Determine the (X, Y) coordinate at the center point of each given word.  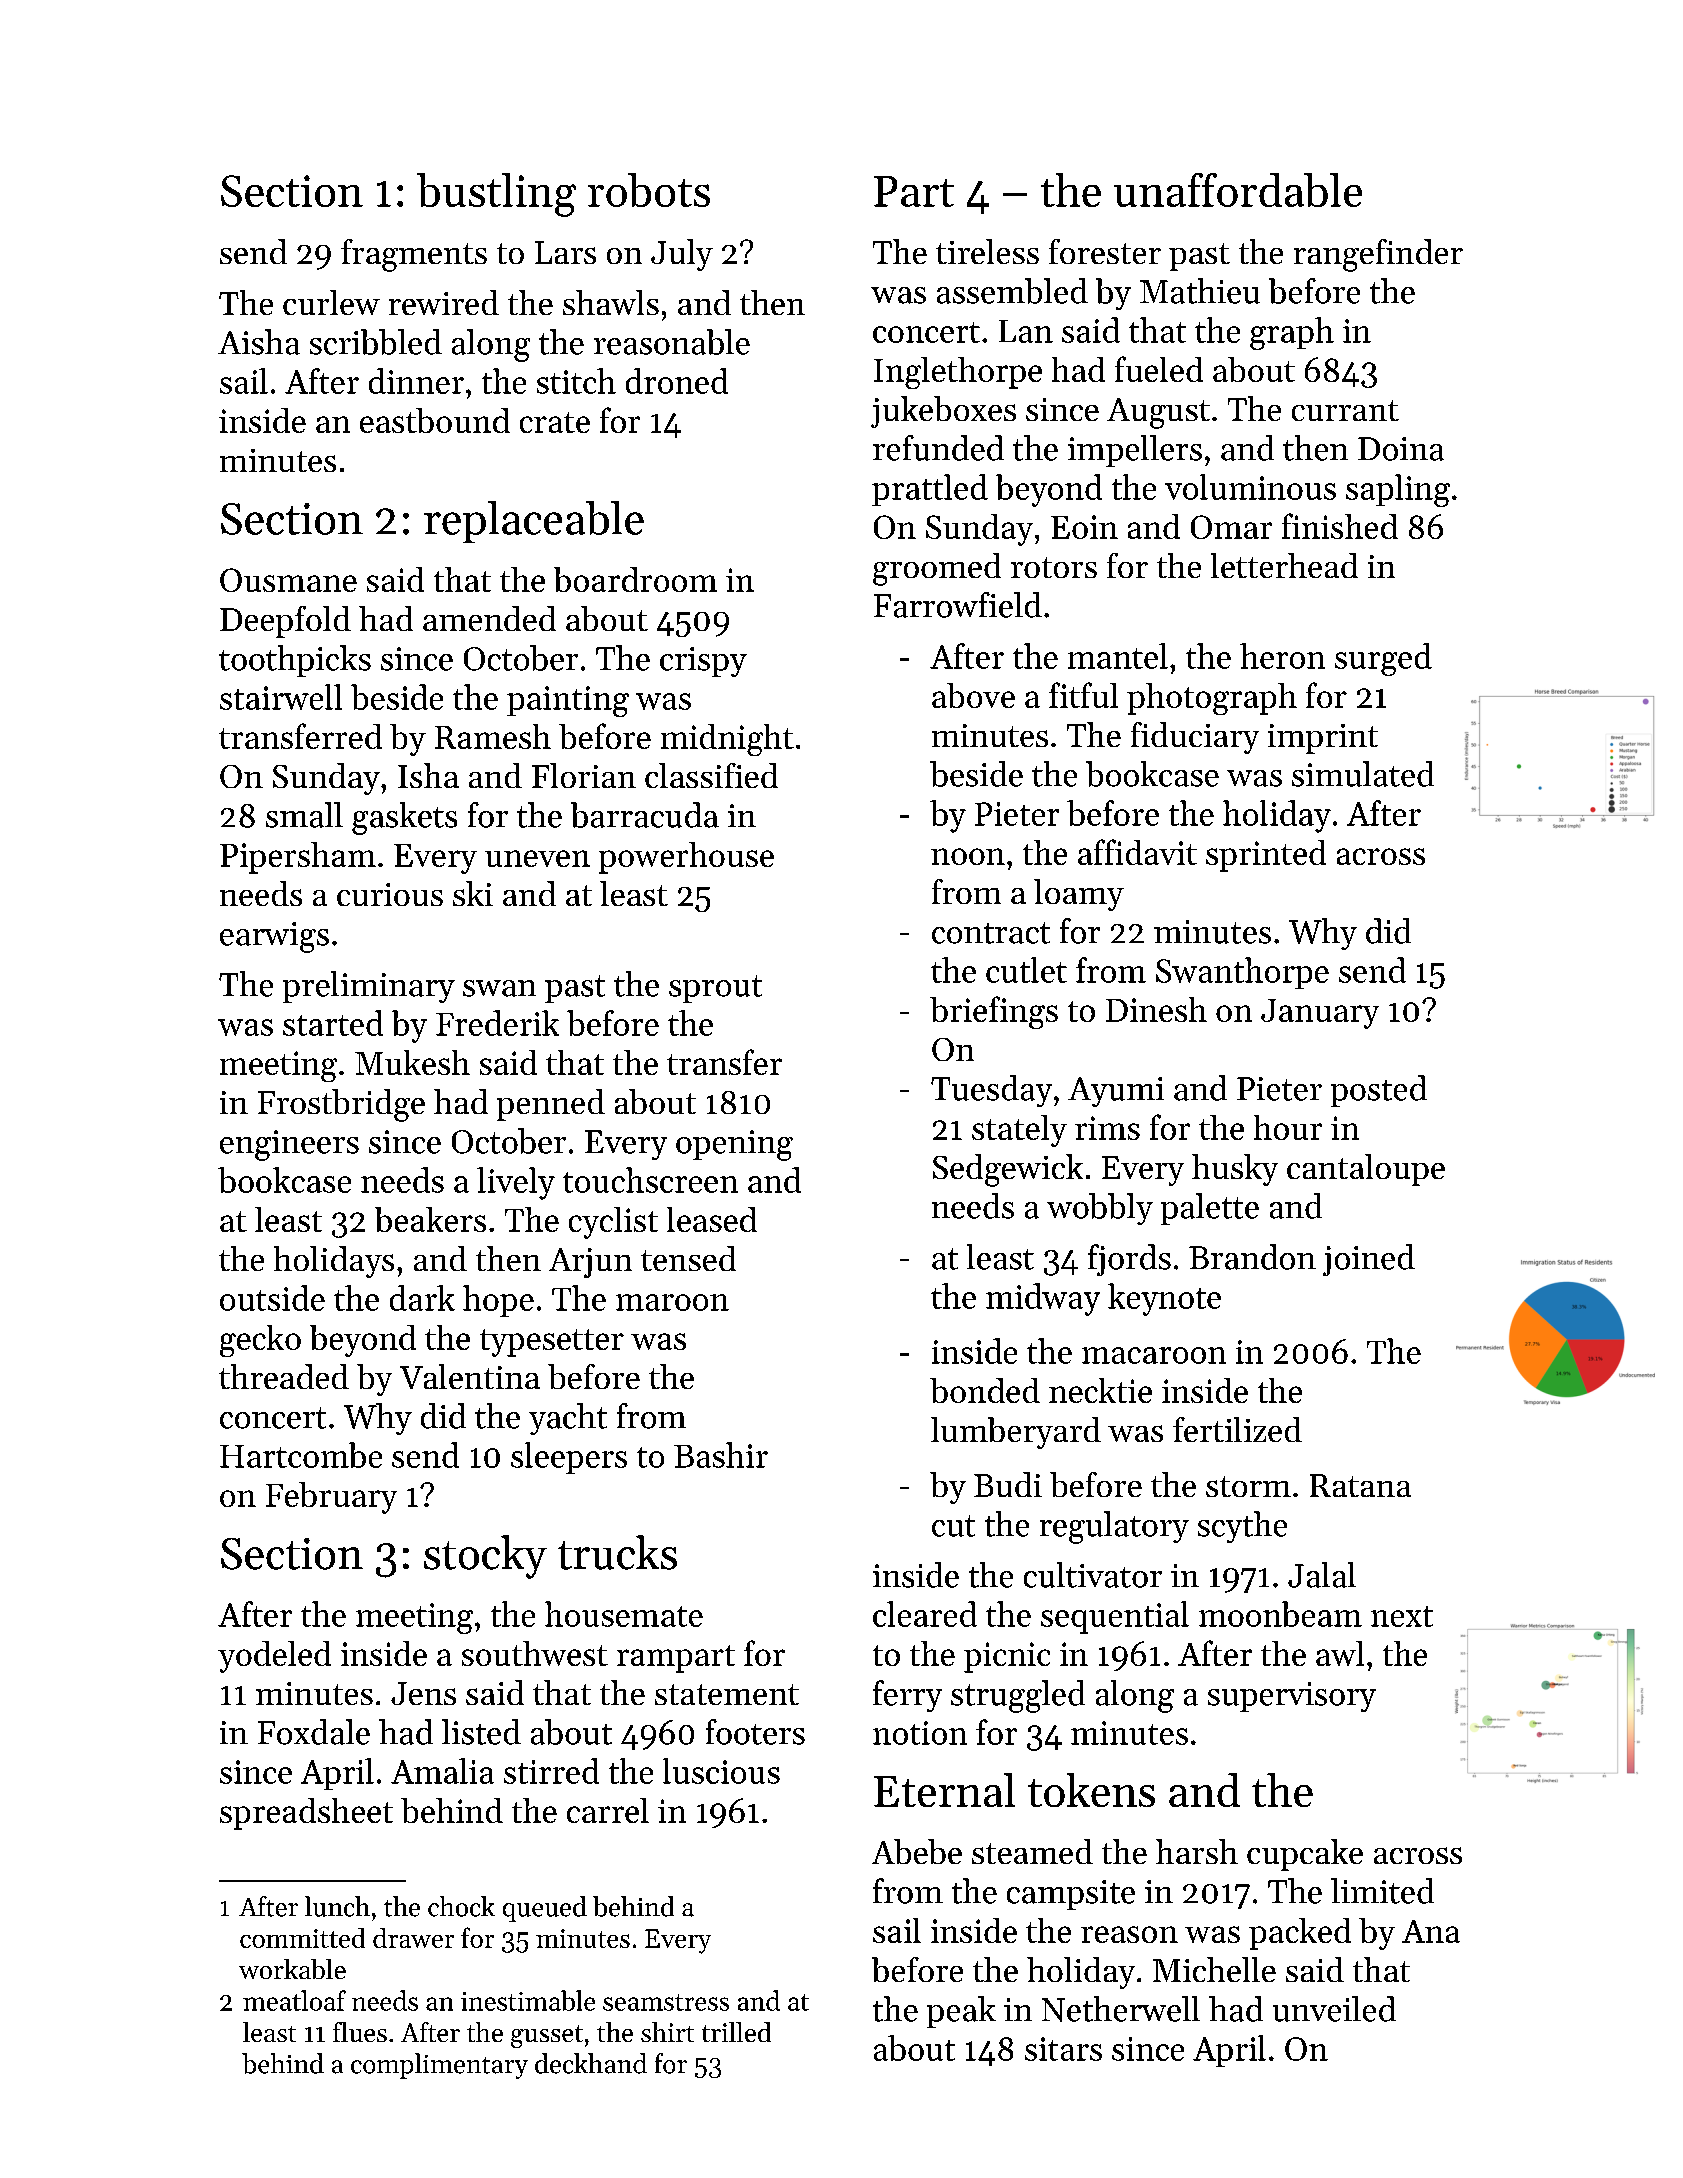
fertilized (1237, 1429)
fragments (414, 255)
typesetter (552, 1343)
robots (649, 190)
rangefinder (1378, 255)
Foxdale (314, 1732)
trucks (617, 1552)
